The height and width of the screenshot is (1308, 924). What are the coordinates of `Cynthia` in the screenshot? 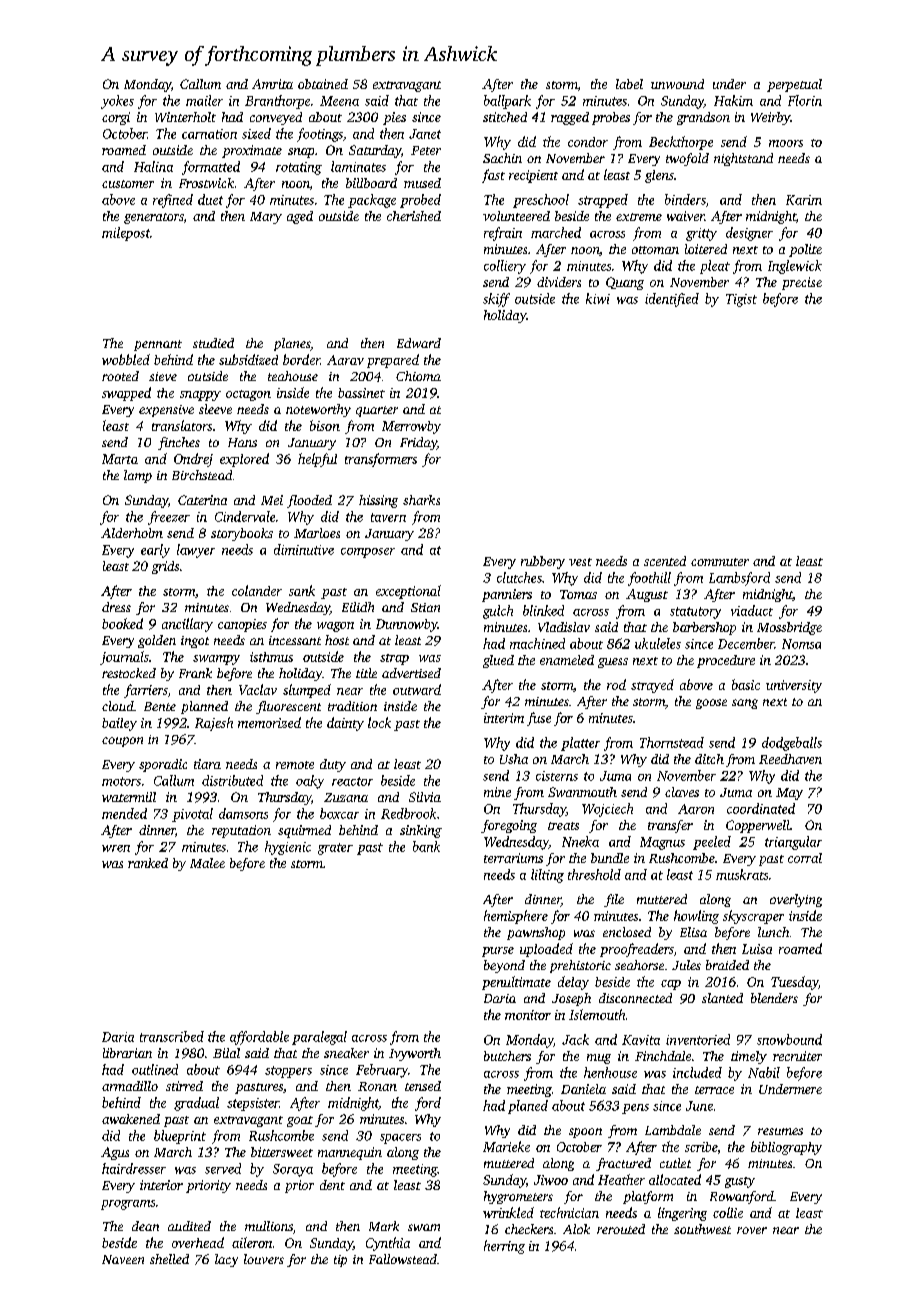 It's located at (388, 1244).
